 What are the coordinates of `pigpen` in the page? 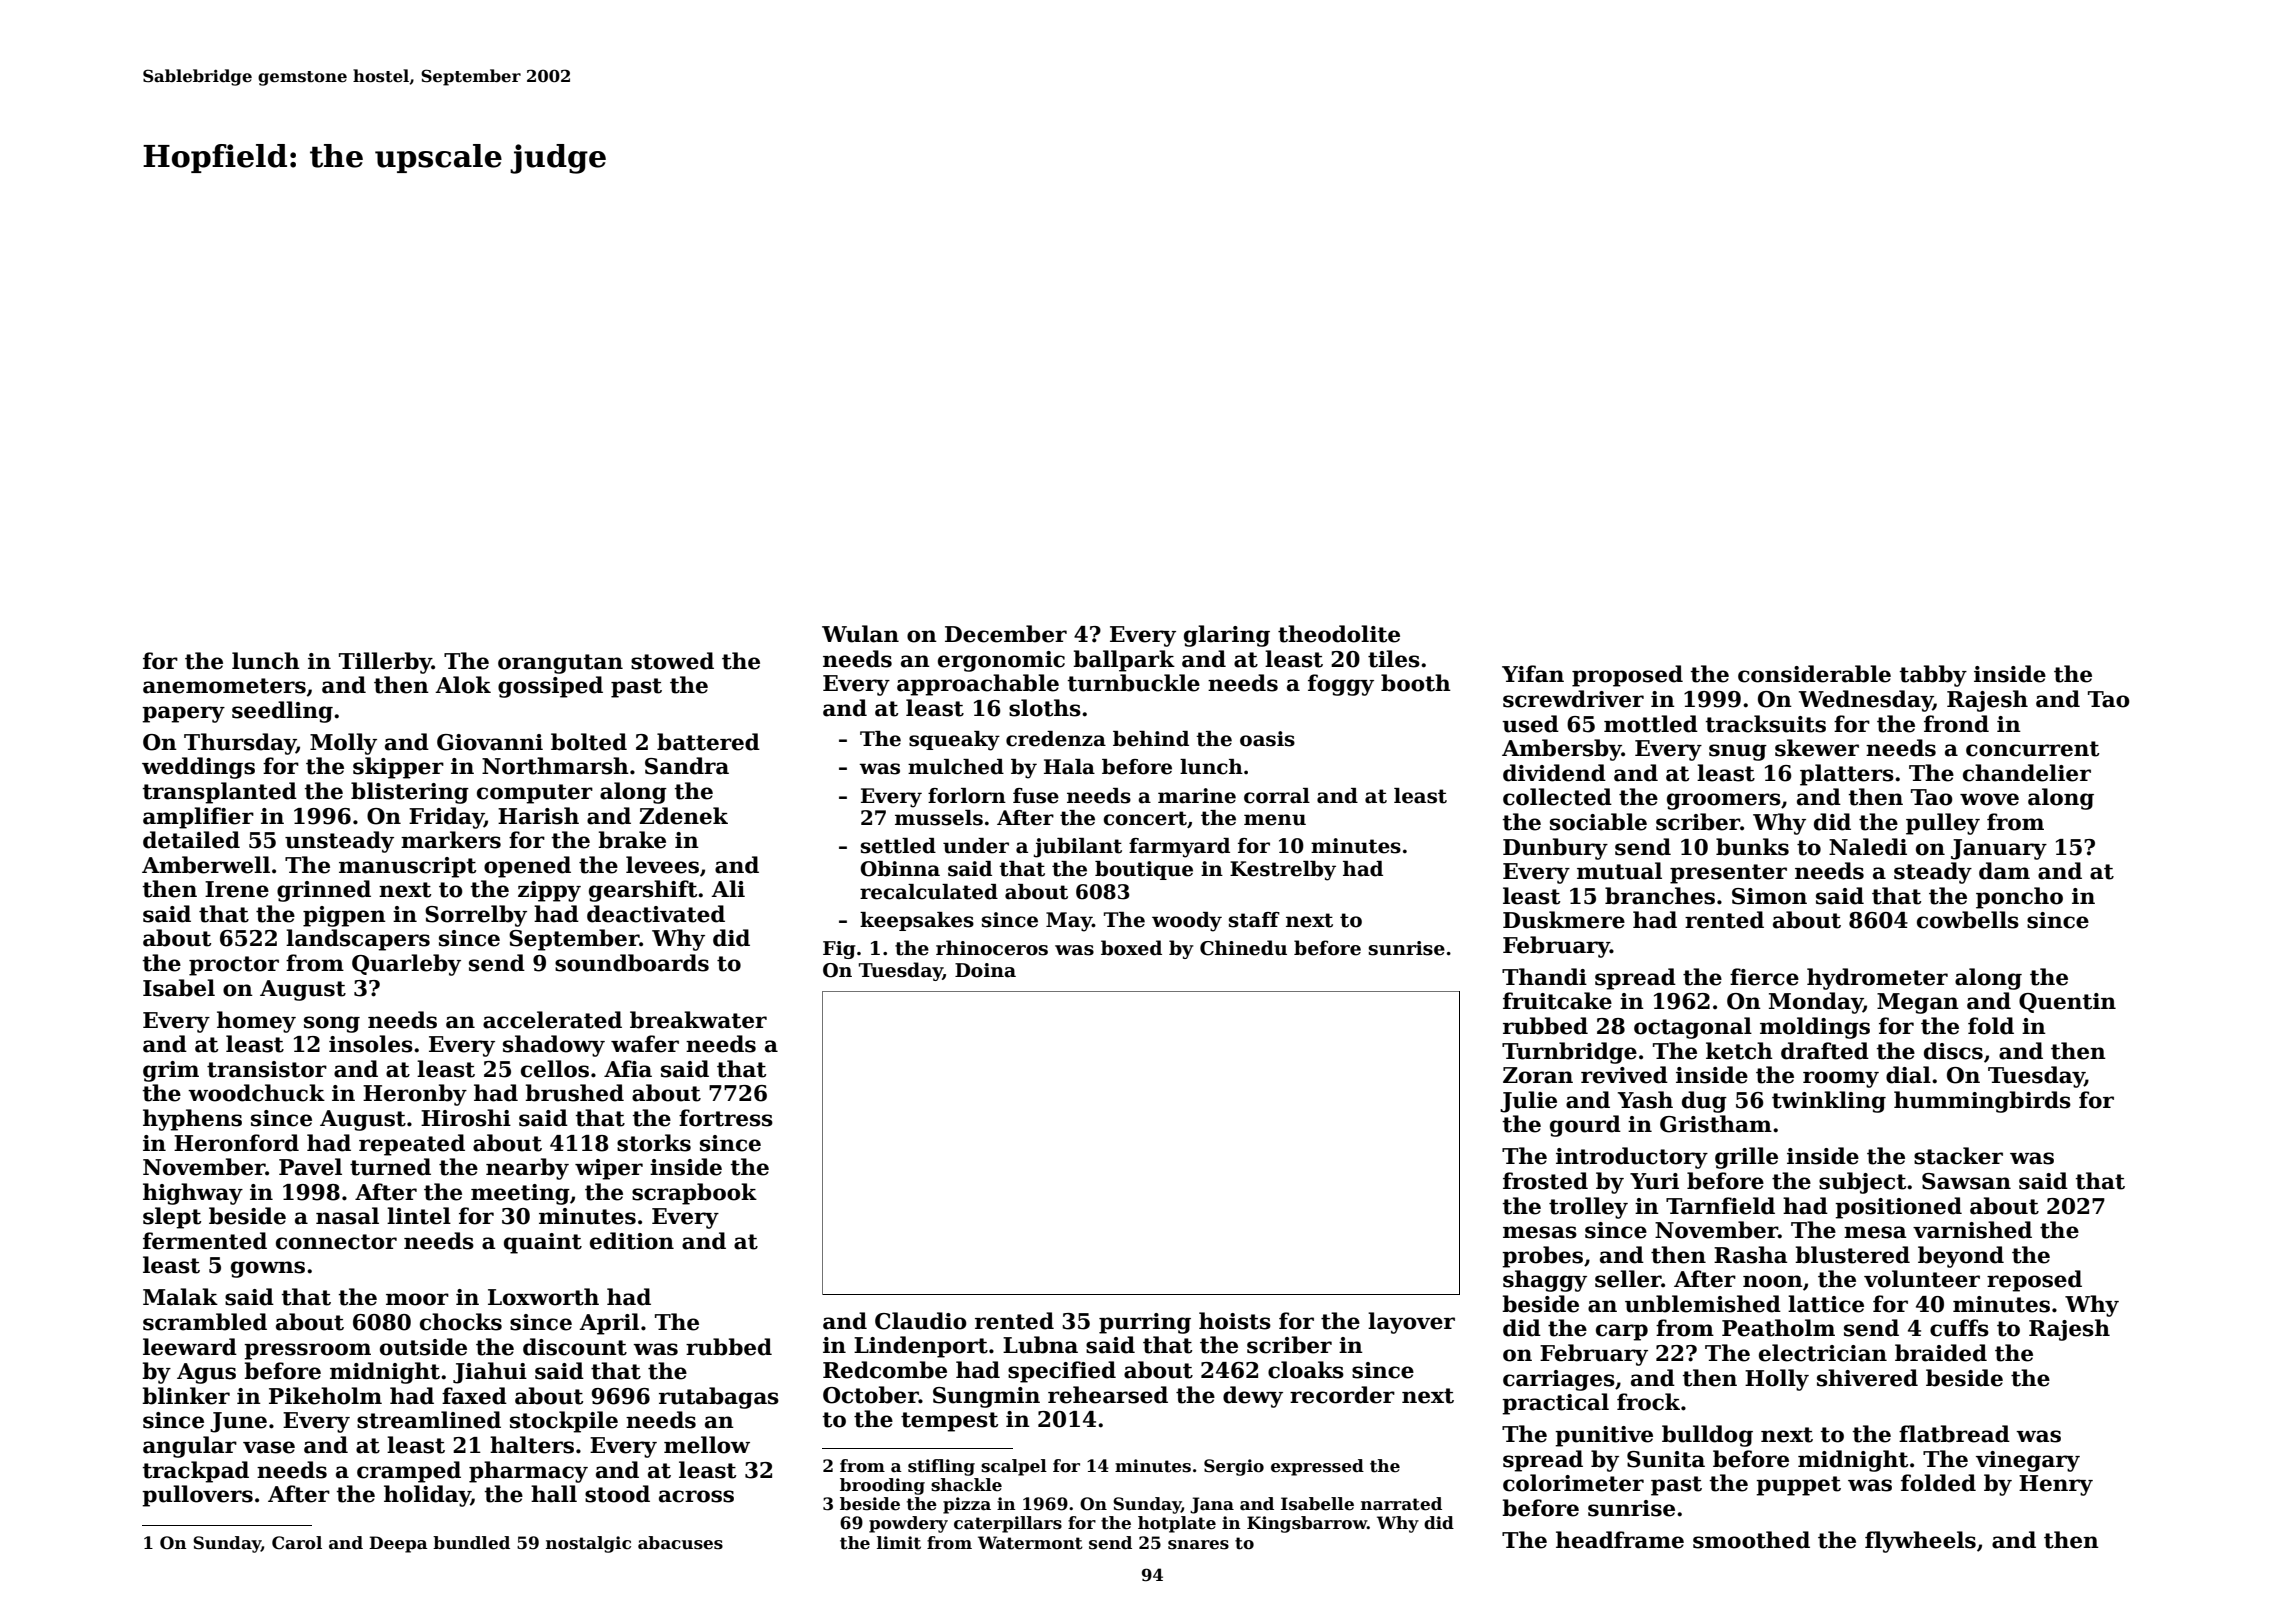 It's located at (344, 916).
